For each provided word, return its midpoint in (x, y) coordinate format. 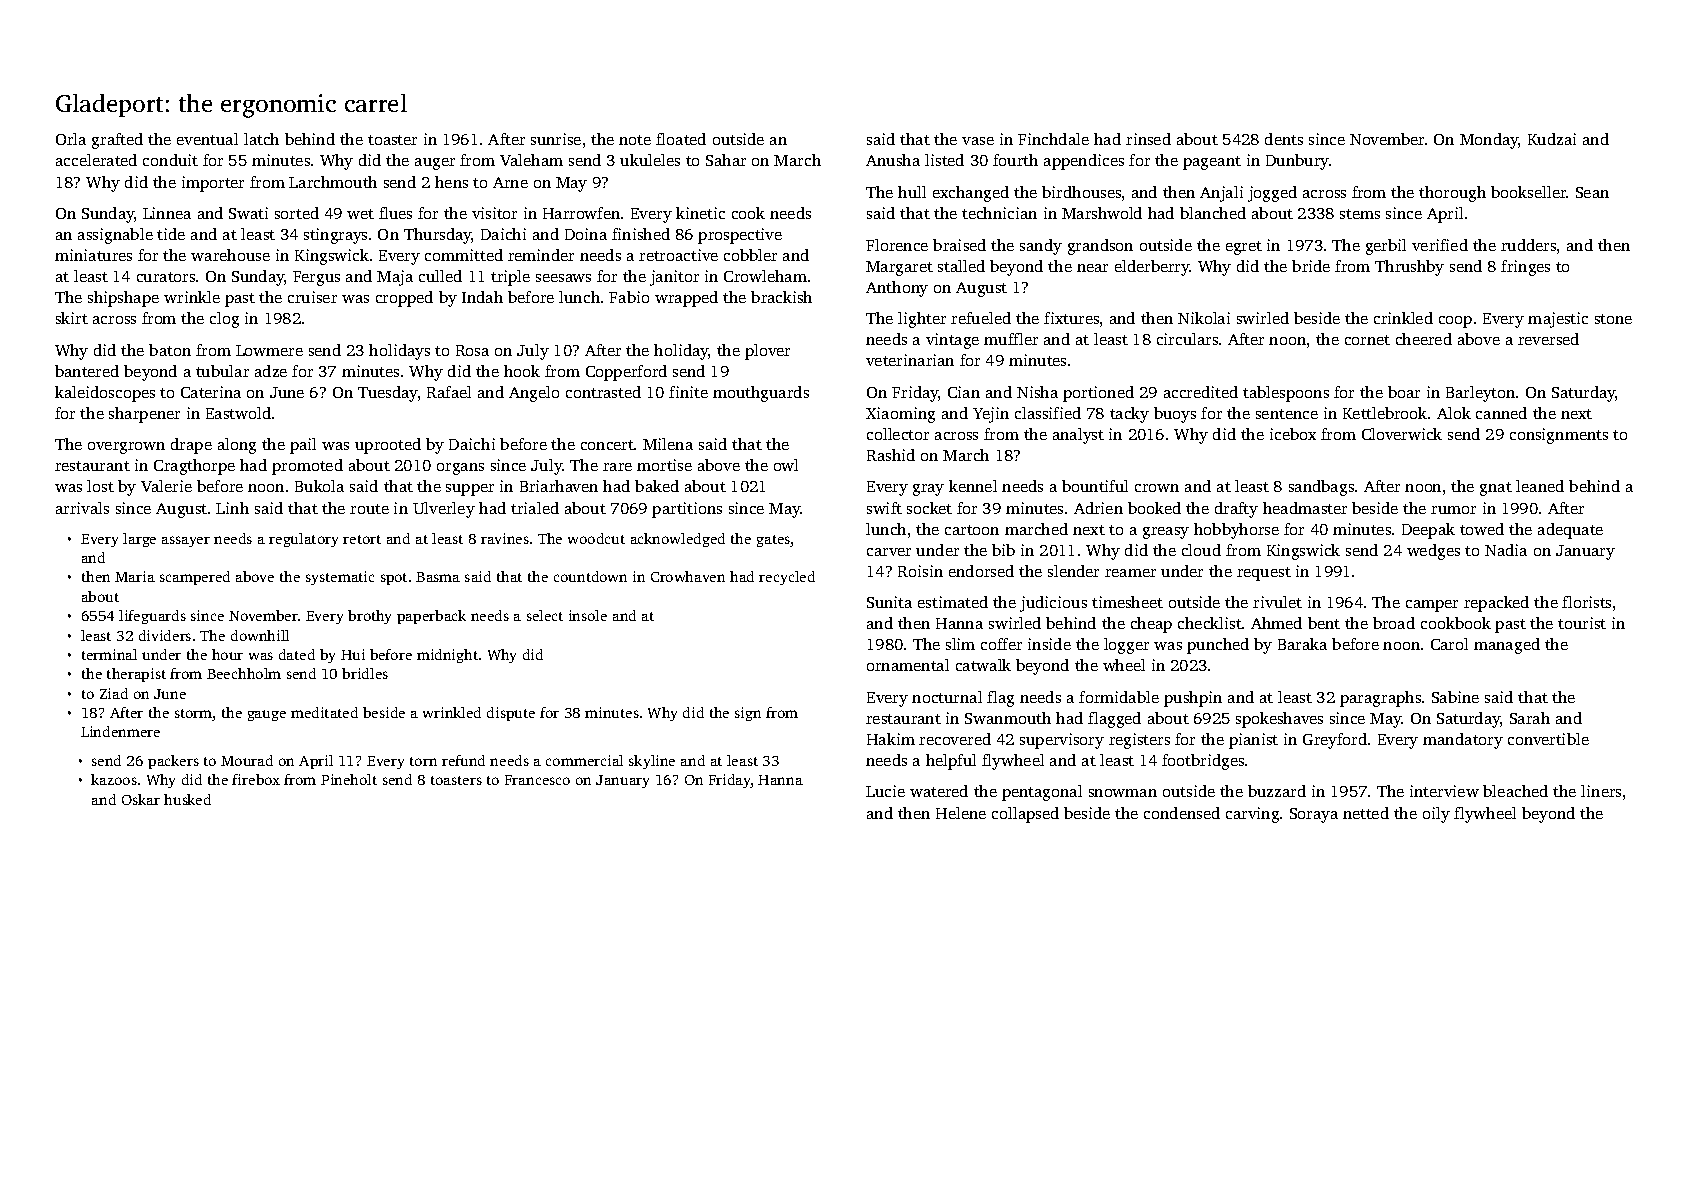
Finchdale (1053, 139)
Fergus (316, 278)
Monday (1489, 141)
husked (187, 799)
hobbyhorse (1236, 531)
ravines (505, 538)
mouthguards (761, 394)
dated (297, 654)
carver (889, 552)
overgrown (126, 448)
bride (1311, 266)
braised (959, 245)
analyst (1078, 436)
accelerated (96, 160)
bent (1324, 623)
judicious (1053, 604)
